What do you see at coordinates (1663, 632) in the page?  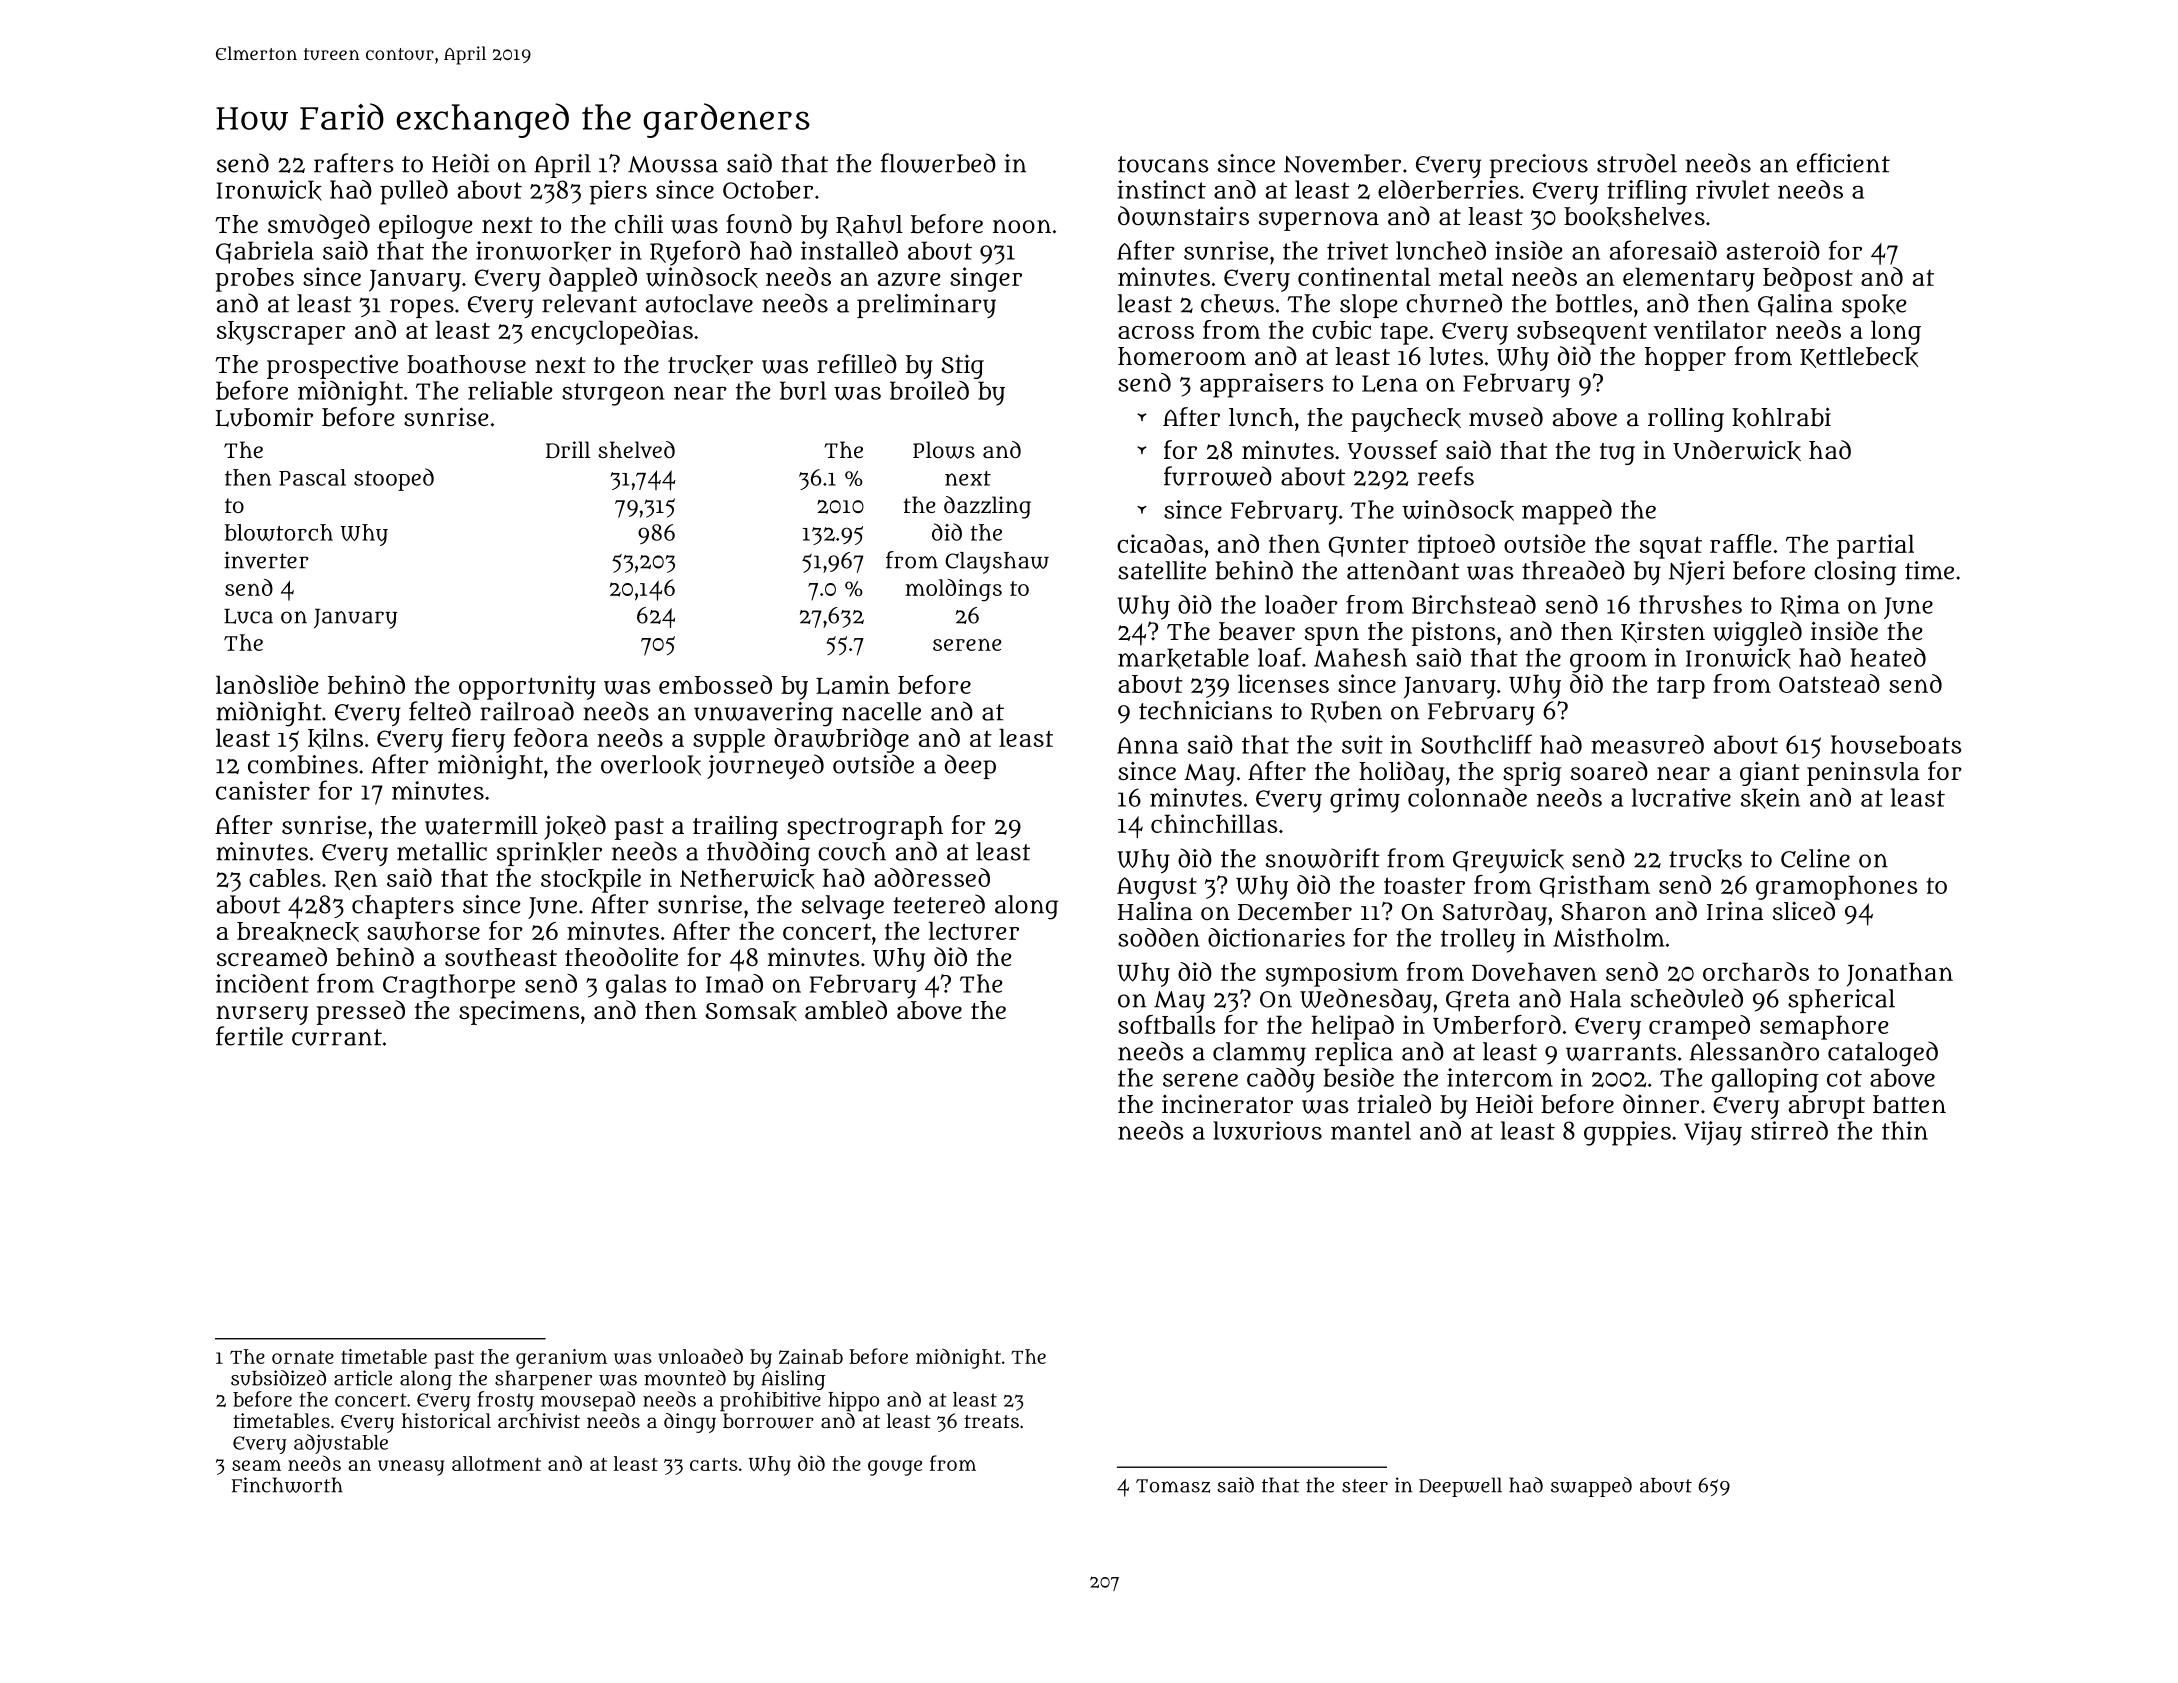 I see `Kirsten` at bounding box center [1663, 632].
